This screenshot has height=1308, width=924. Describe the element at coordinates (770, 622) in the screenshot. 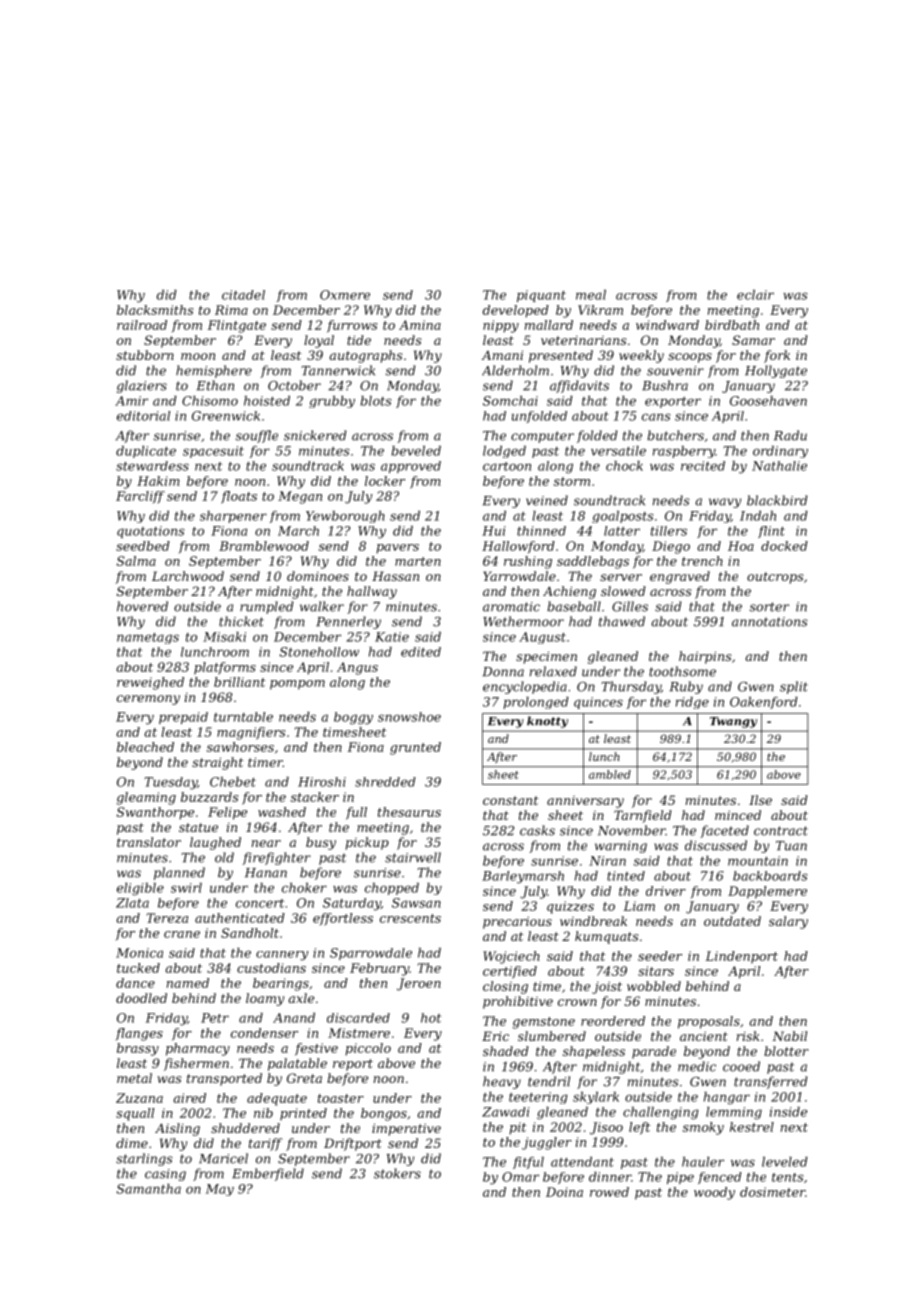

I see `annotations` at that location.
